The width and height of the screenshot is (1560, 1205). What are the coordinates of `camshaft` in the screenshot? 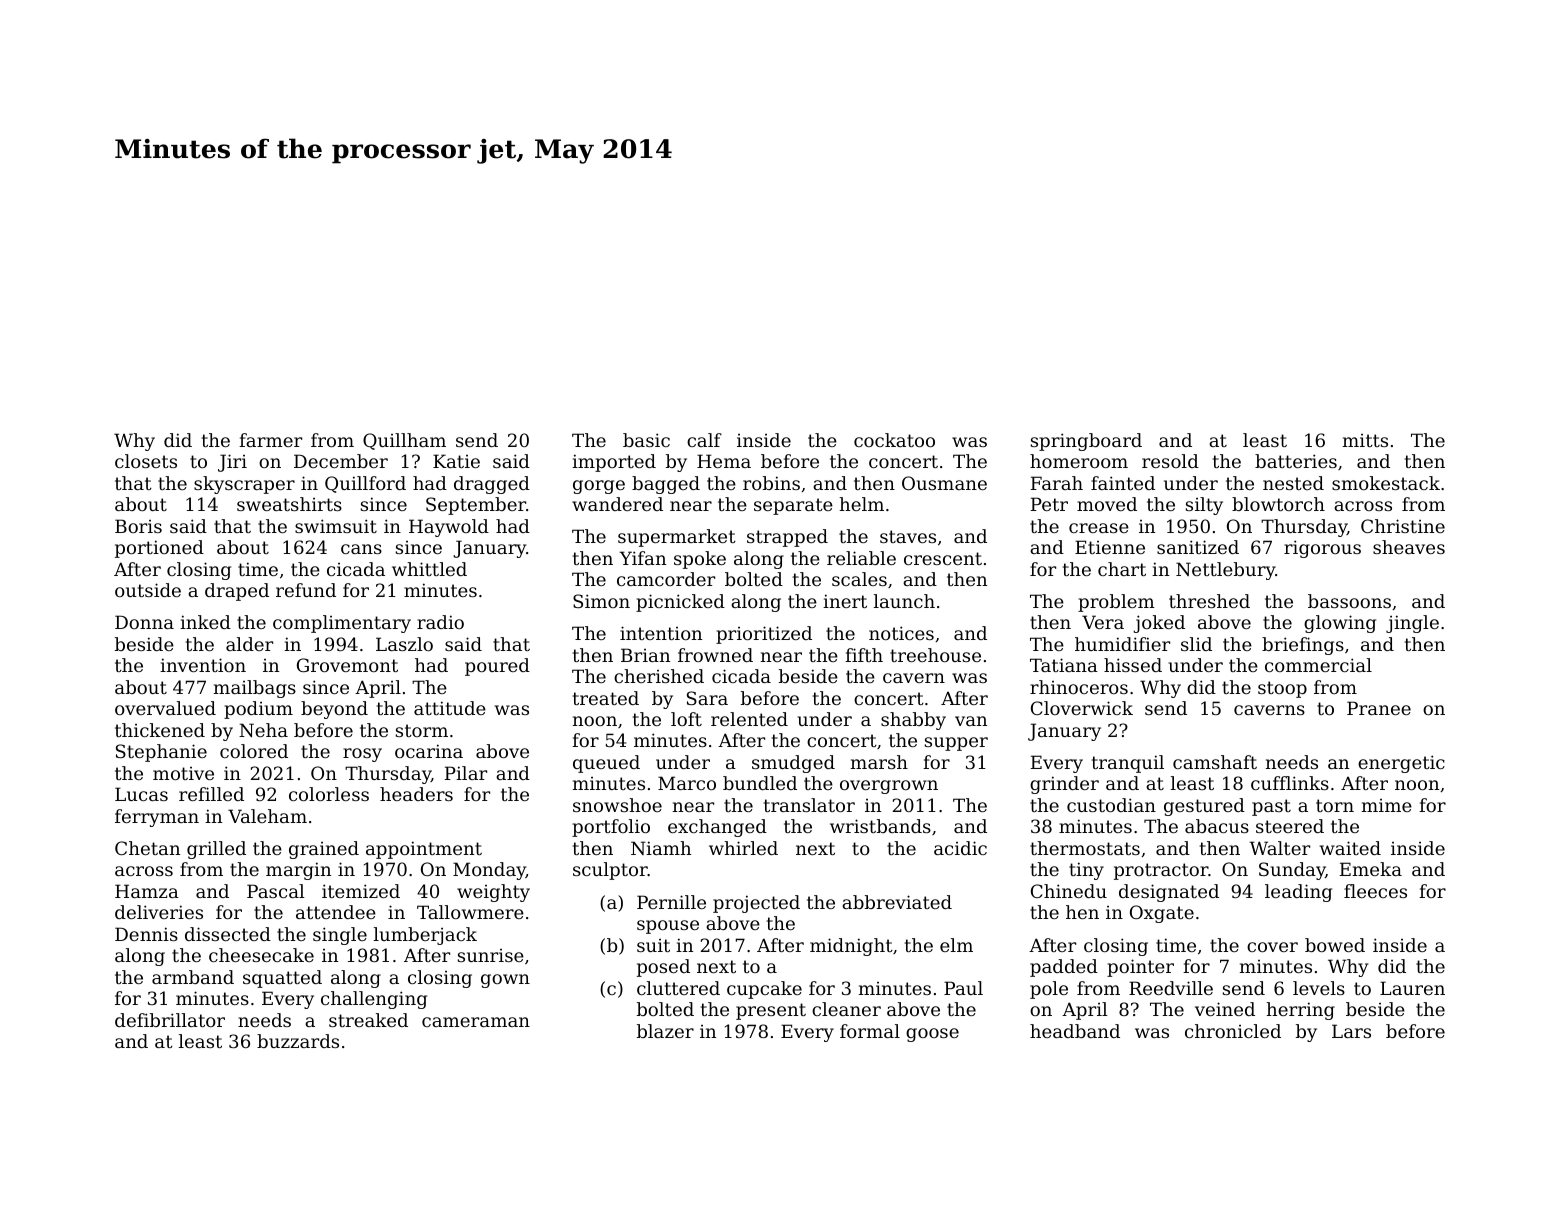 It's located at (1215, 762).
